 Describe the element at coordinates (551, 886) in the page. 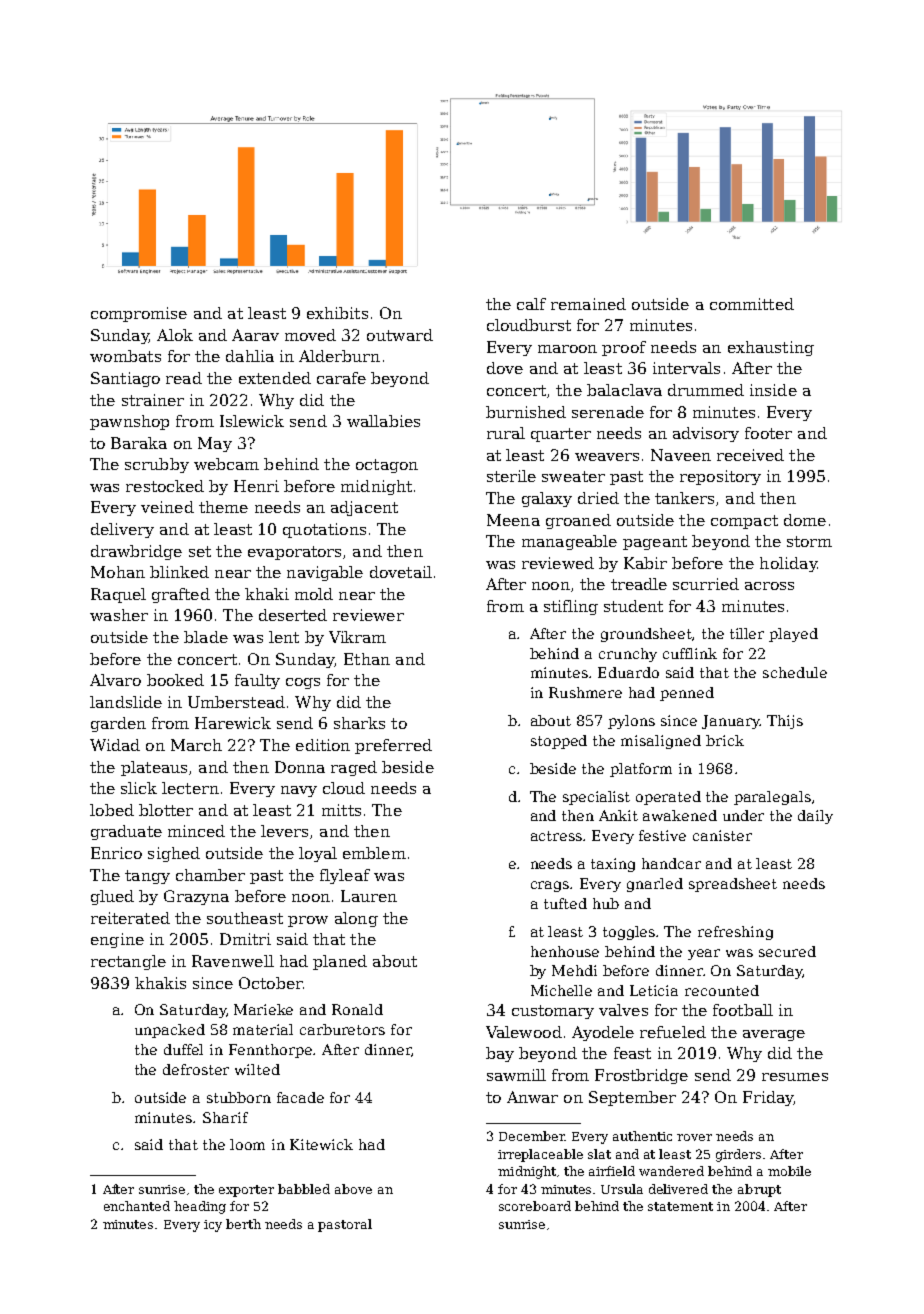

I see `crags` at that location.
